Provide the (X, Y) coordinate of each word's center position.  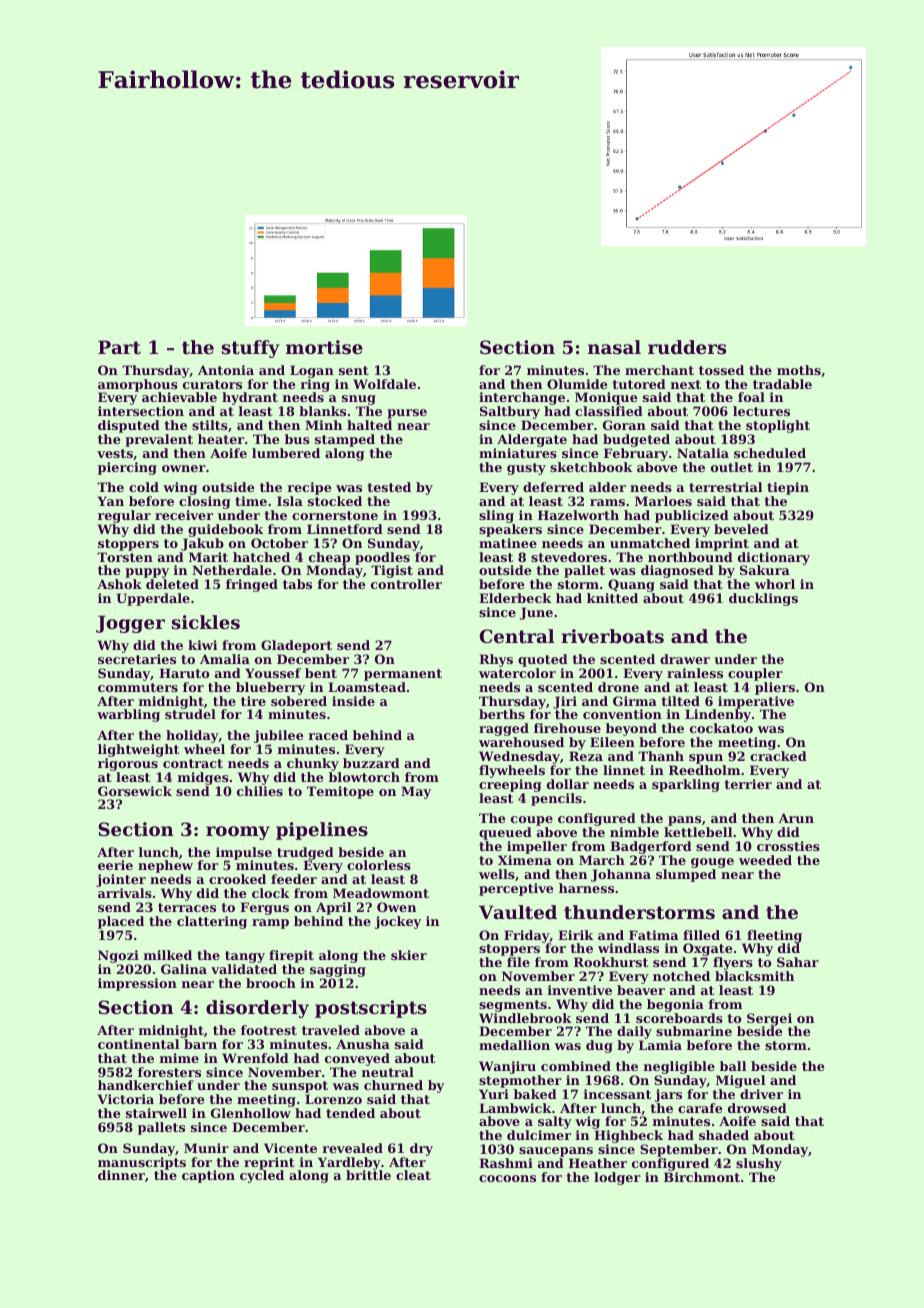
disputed (129, 426)
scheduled (770, 453)
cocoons (507, 1178)
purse (407, 414)
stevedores (569, 557)
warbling (128, 715)
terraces (187, 907)
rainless (695, 673)
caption (208, 1176)
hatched (261, 557)
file (518, 962)
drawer (685, 659)
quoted (543, 660)
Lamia (660, 1045)
